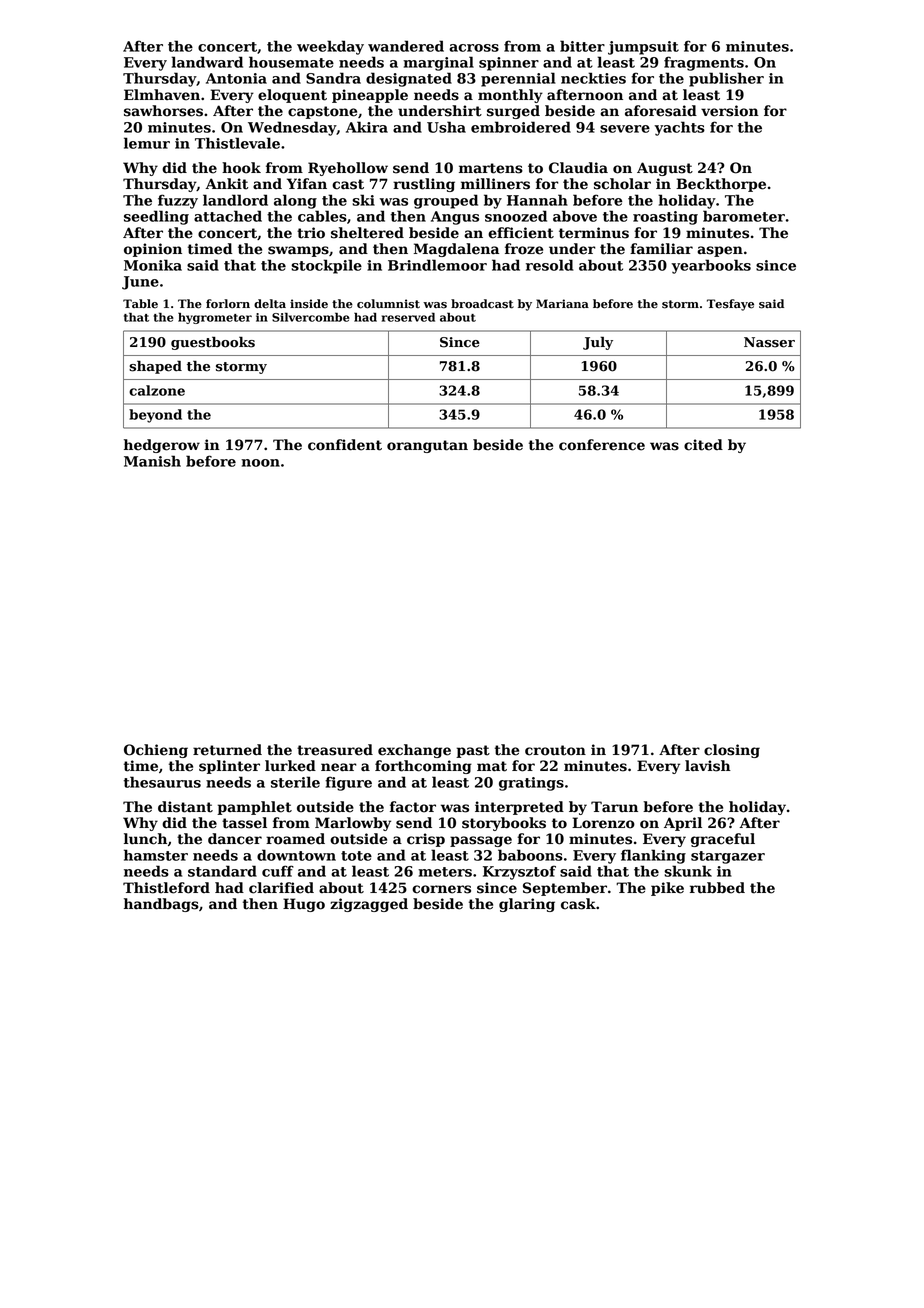 Image resolution: width=924 pixels, height=1308 pixels. Describe the element at coordinates (473, 751) in the document. I see `past` at that location.
